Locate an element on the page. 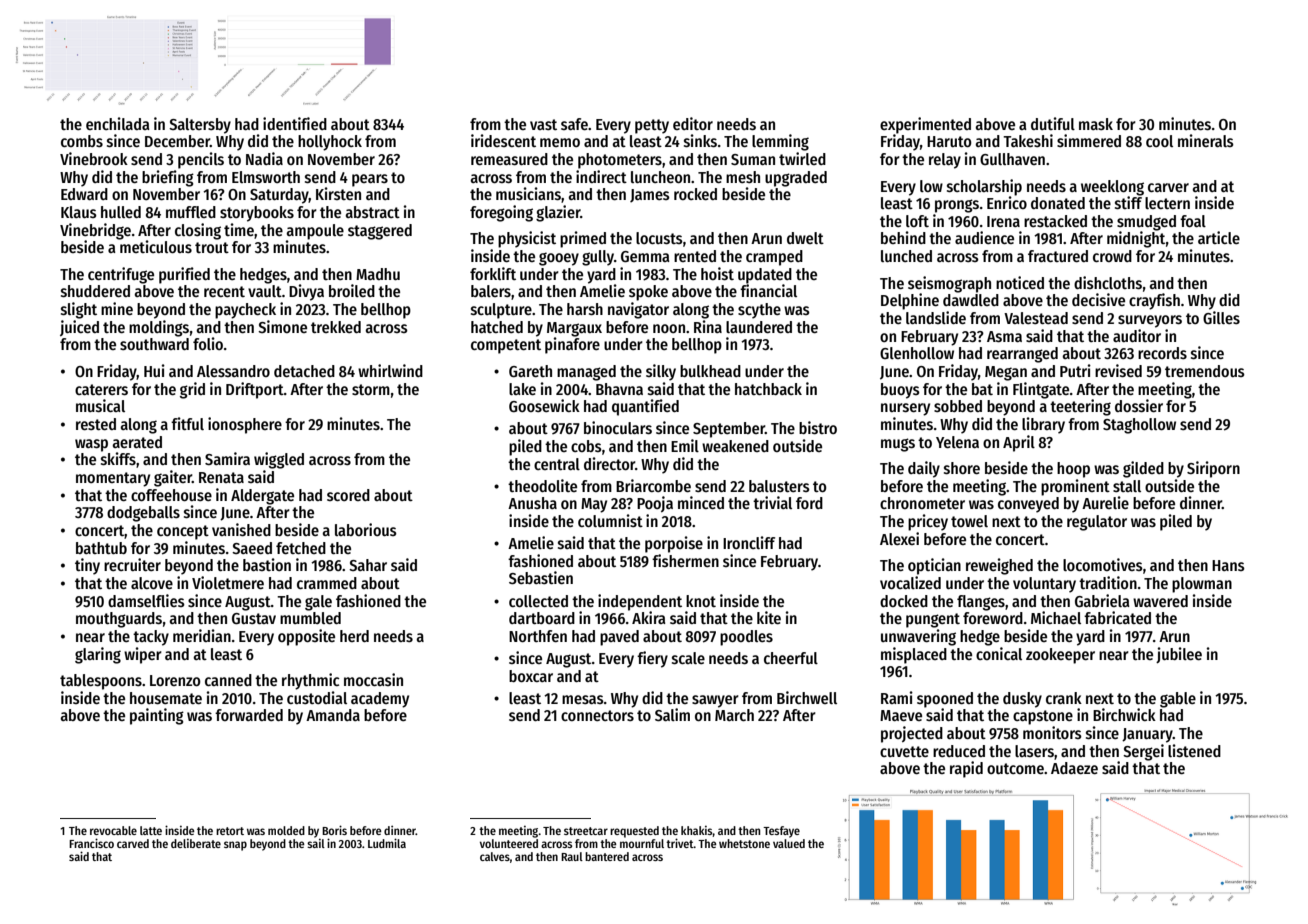  crank is located at coordinates (1064, 698).
